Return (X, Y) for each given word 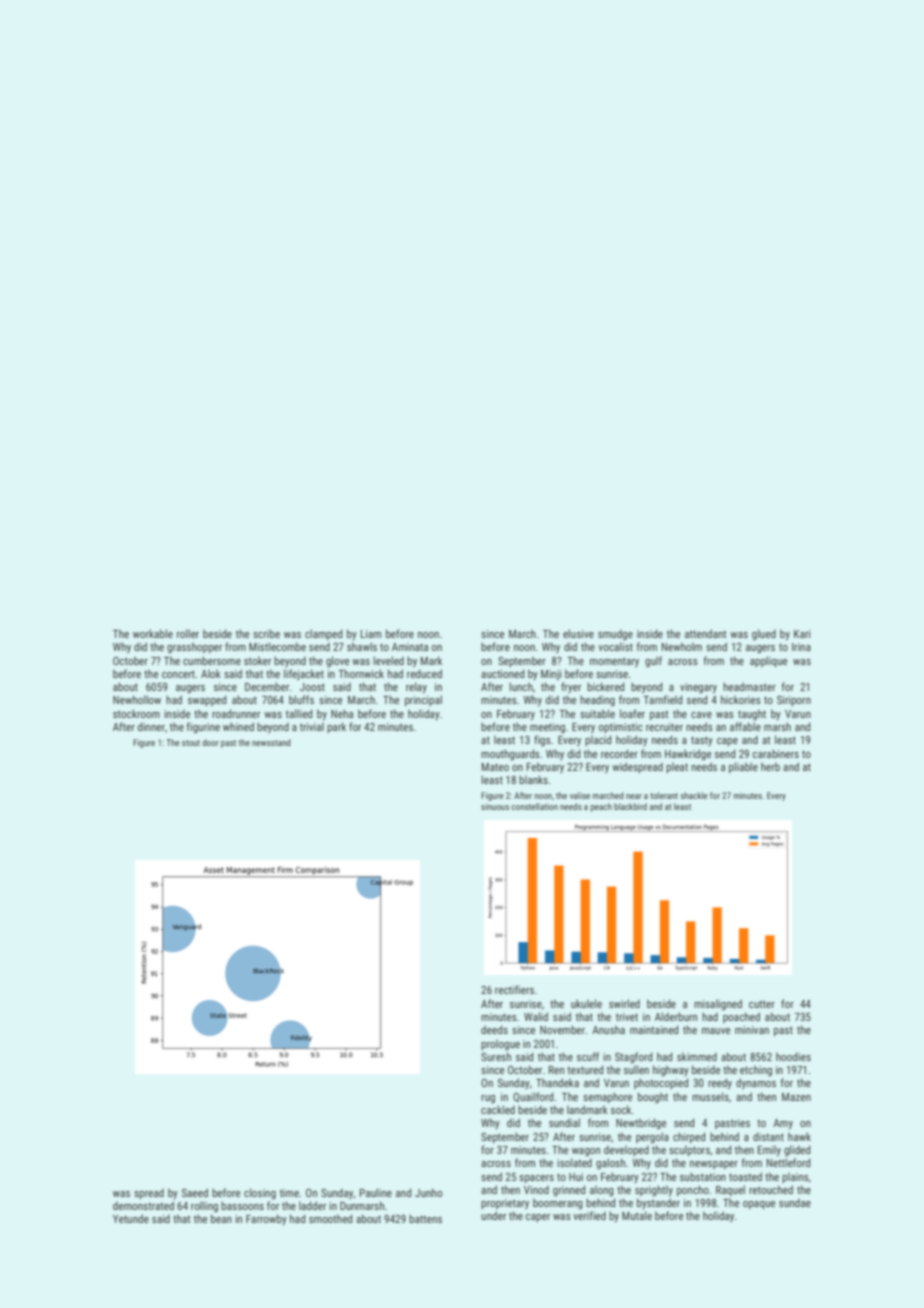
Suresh (496, 1056)
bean (221, 1218)
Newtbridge (641, 1124)
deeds (494, 1029)
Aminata (410, 647)
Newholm (682, 646)
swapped (207, 700)
